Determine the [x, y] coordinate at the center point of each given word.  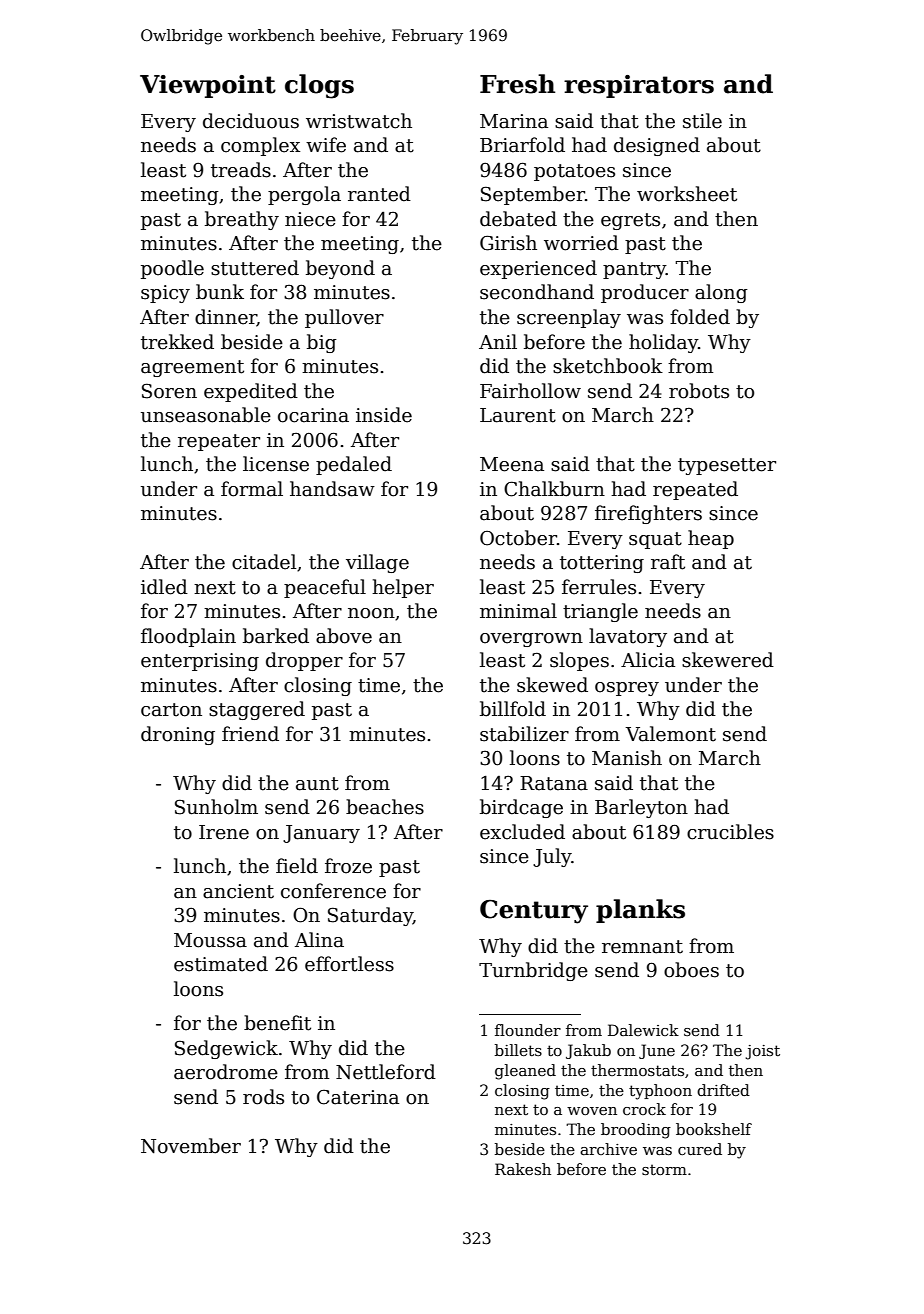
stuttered [255, 268]
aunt [317, 784]
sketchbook [608, 366]
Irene [224, 832]
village [377, 563]
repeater [219, 442]
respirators [639, 86]
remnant [642, 947]
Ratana [554, 783]
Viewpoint [208, 86]
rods [263, 1097]
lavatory [628, 637]
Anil [498, 341]
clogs [319, 86]
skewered [728, 660]
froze [348, 866]
